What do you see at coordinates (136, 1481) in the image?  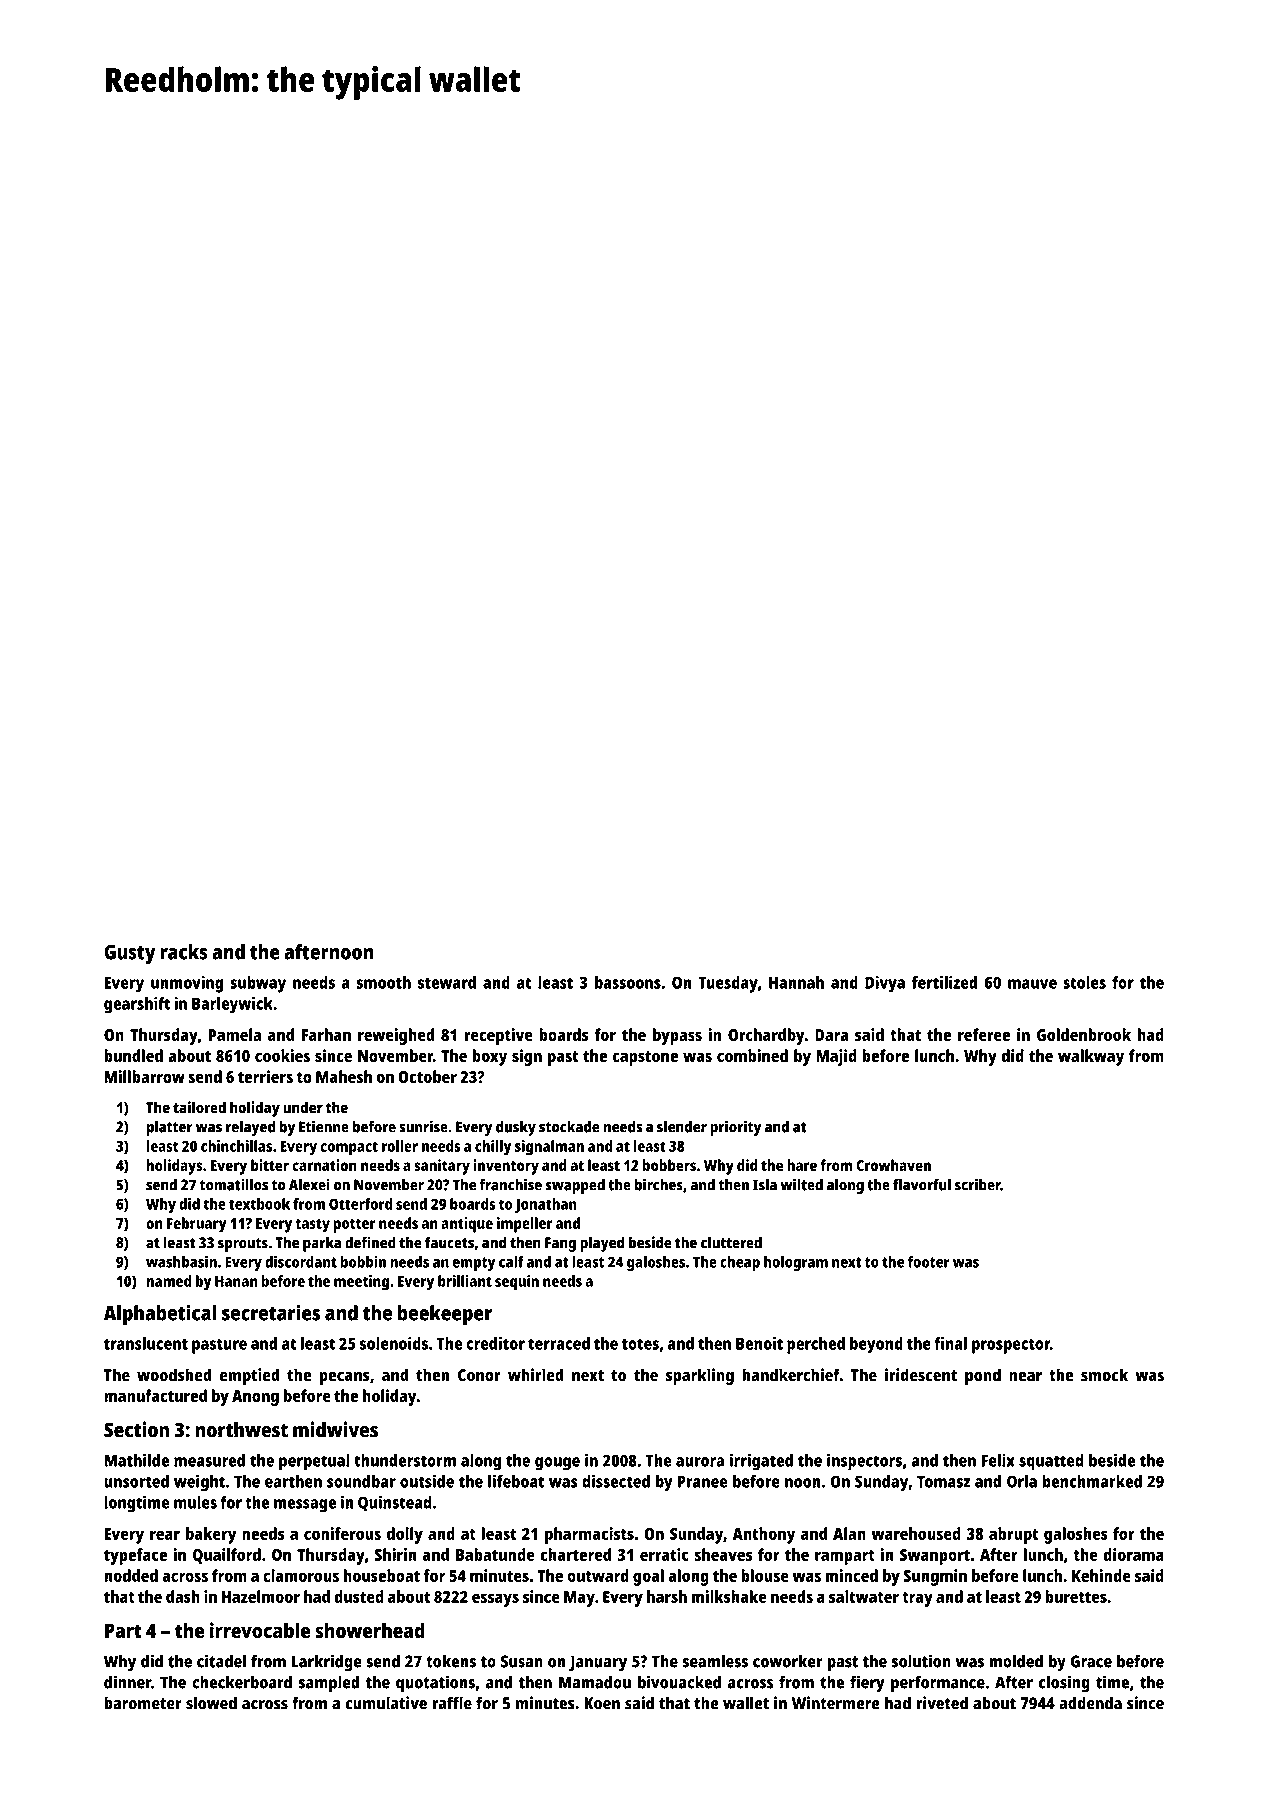 I see `unsorted` at bounding box center [136, 1481].
